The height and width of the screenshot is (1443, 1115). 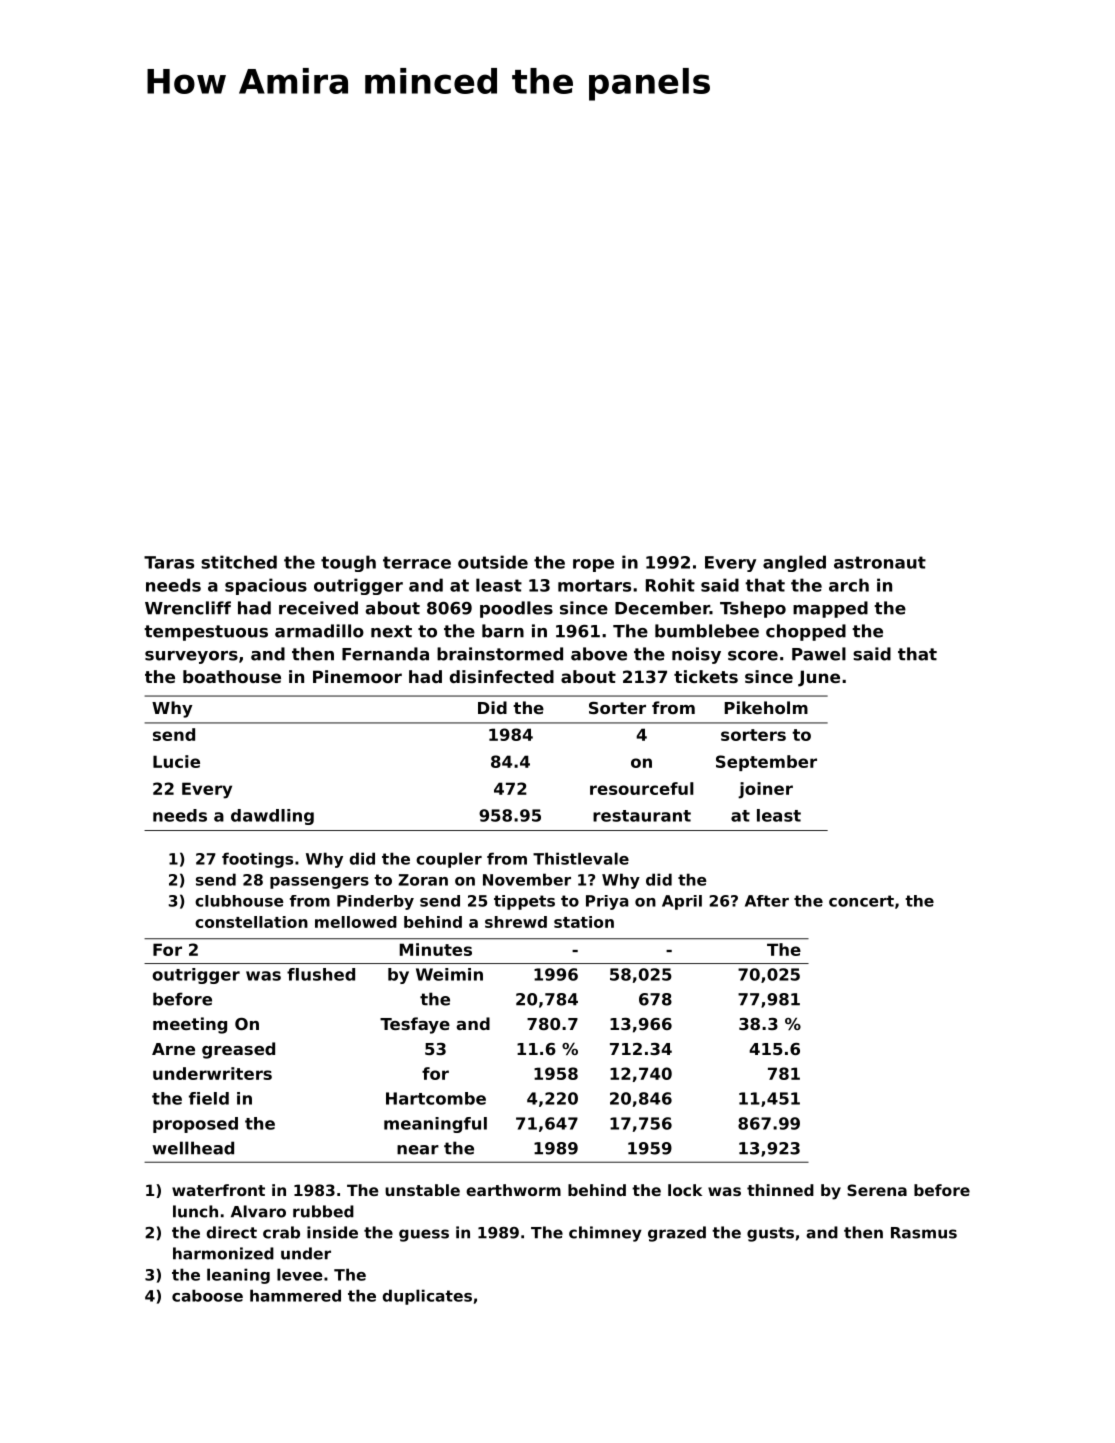 What do you see at coordinates (880, 562) in the screenshot?
I see `astronaut` at bounding box center [880, 562].
